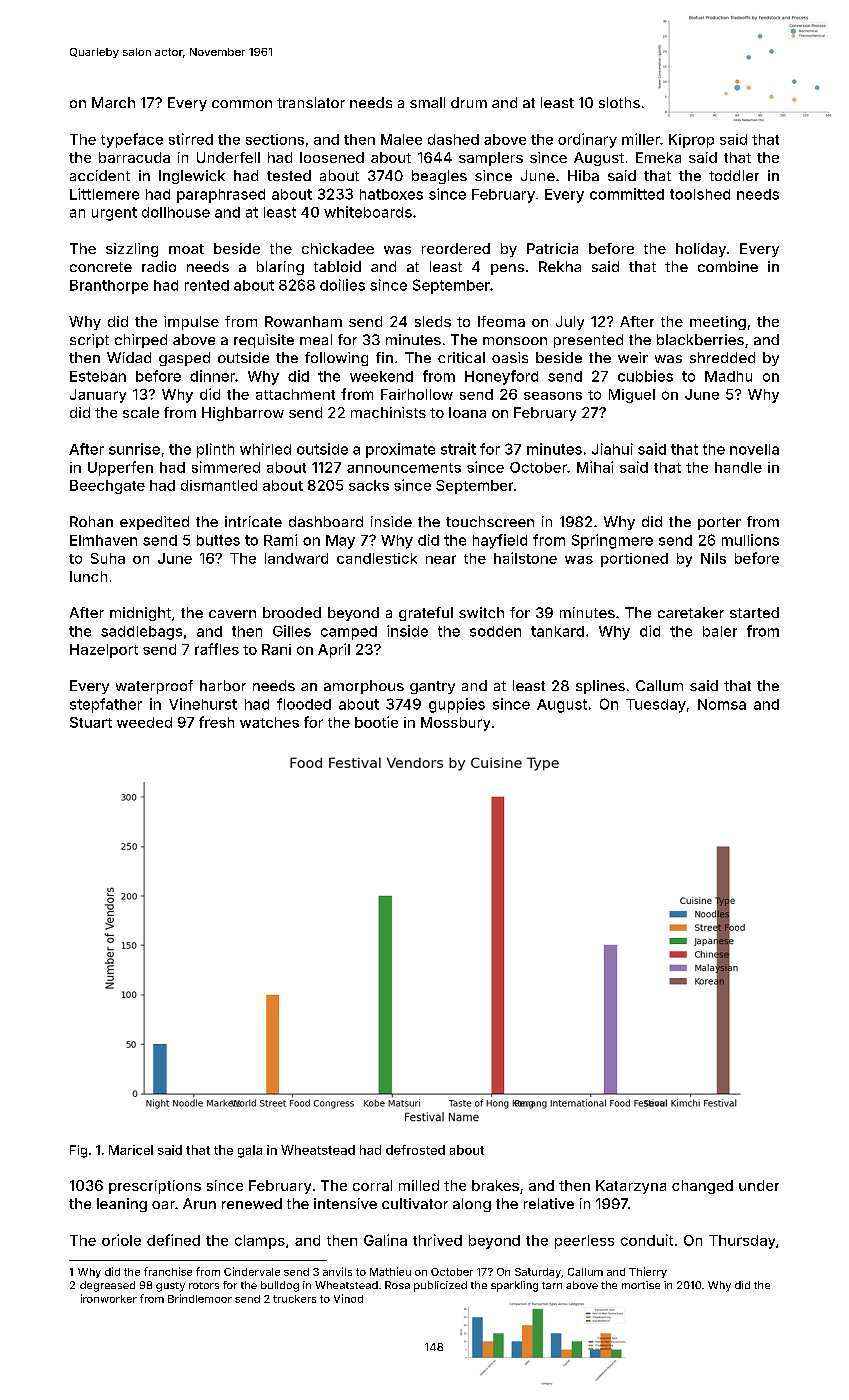  What do you see at coordinates (212, 376) in the screenshot?
I see `dinner` at bounding box center [212, 376].
